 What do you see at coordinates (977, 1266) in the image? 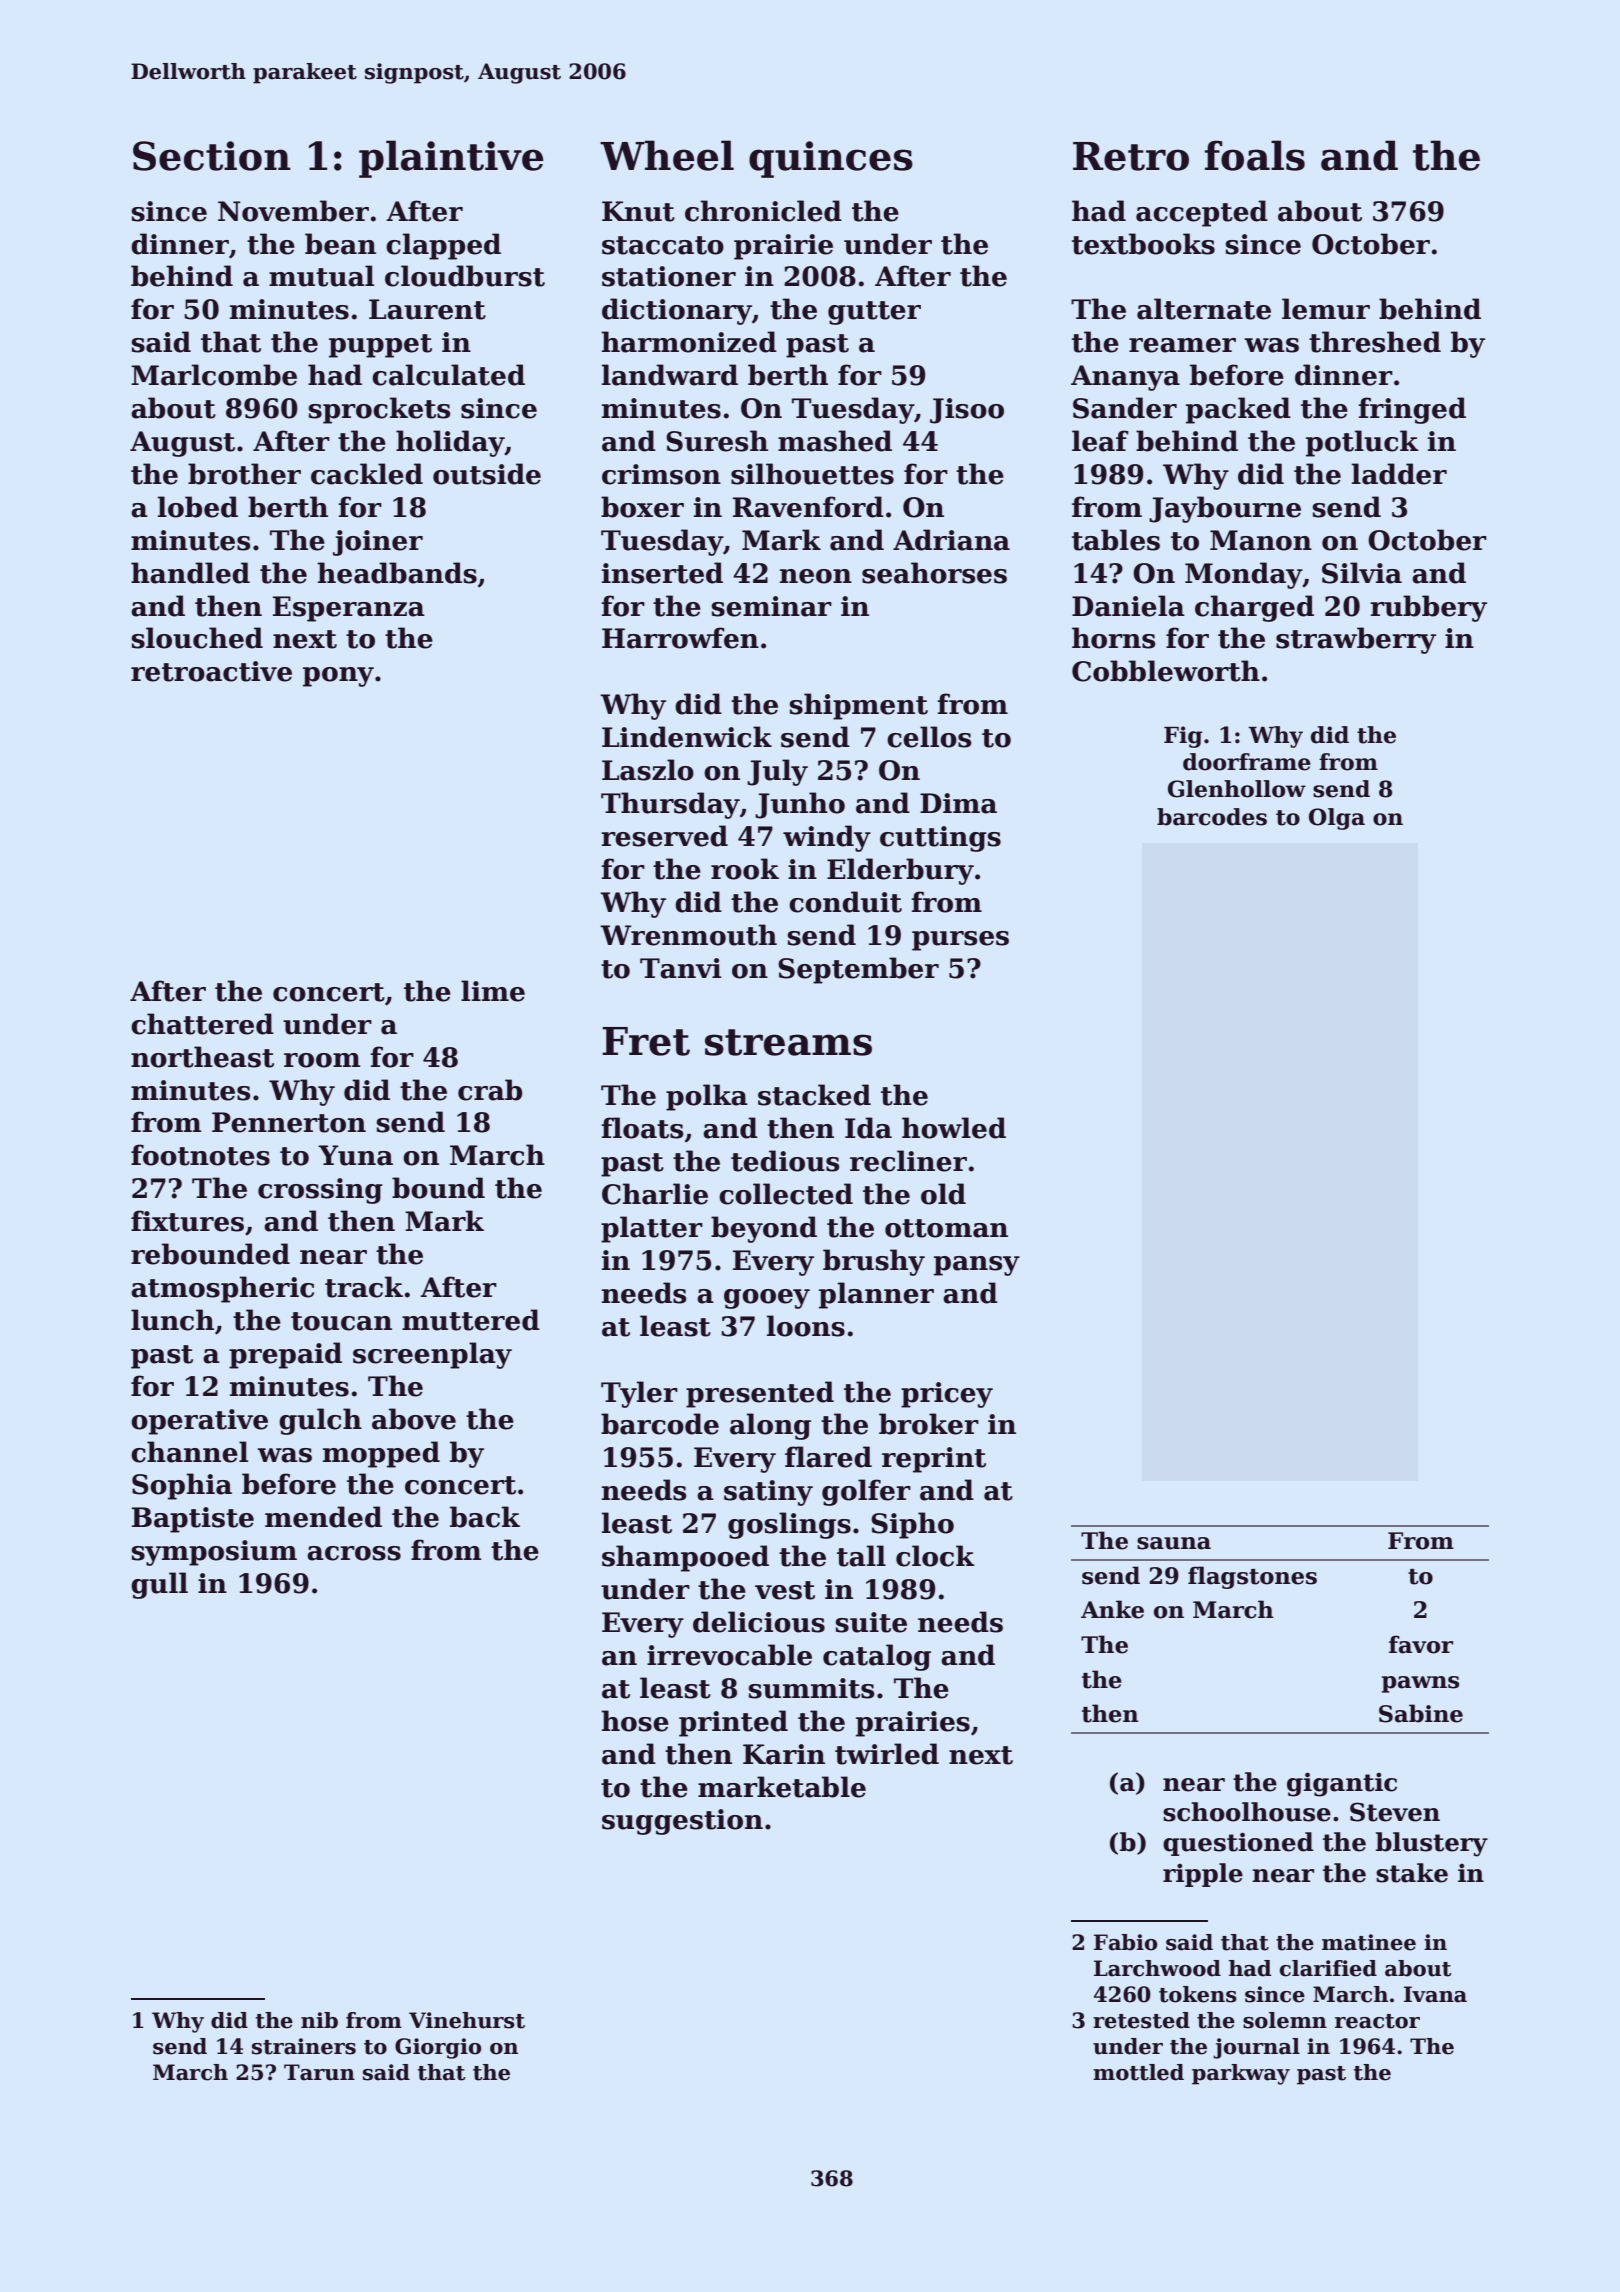
I see `pansy` at bounding box center [977, 1266].
